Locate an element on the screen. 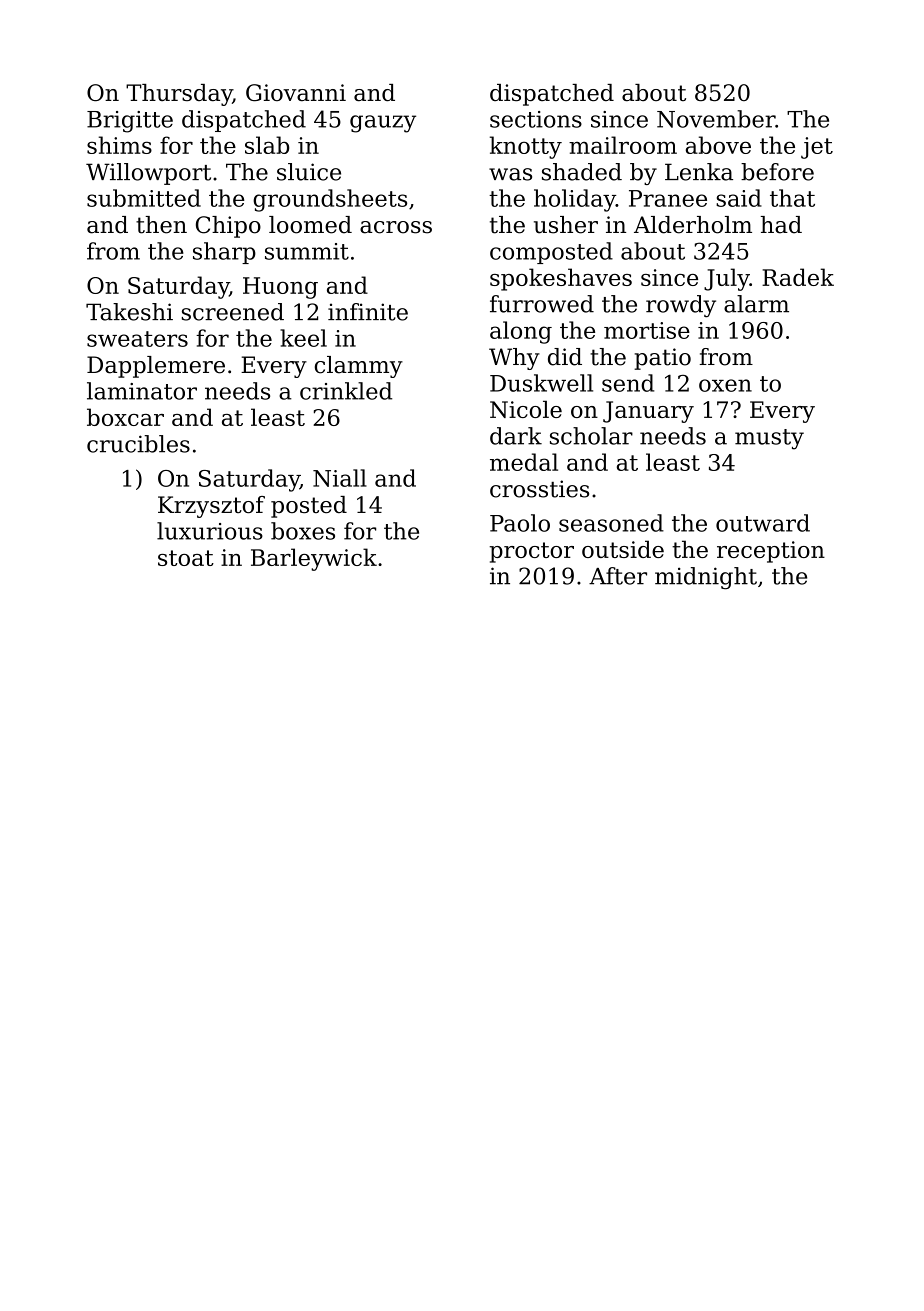  sweaters is located at coordinates (137, 339).
